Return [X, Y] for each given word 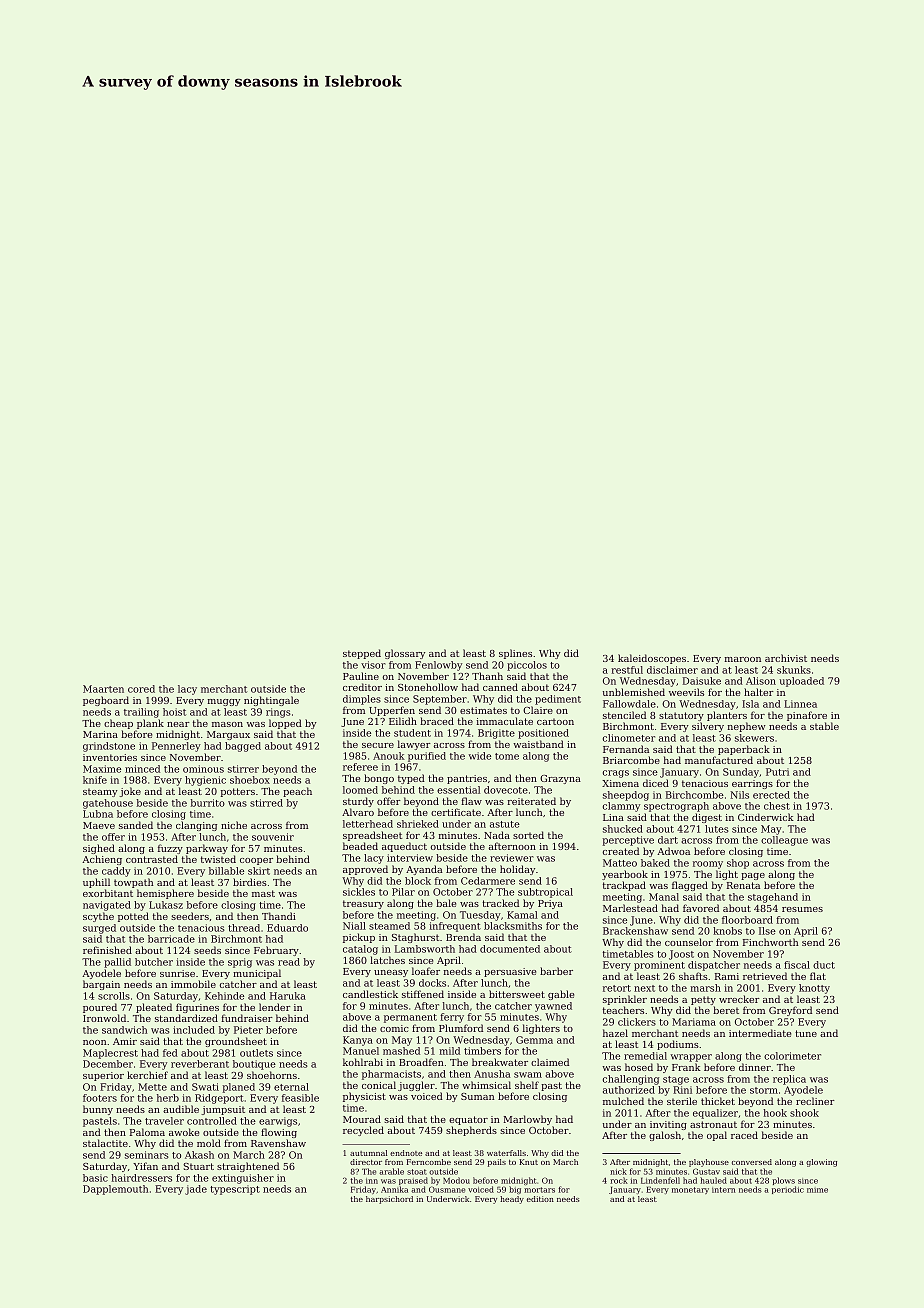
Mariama [694, 1022]
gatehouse [108, 804]
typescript [235, 1190]
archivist [786, 658]
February [276, 951]
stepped [362, 654]
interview [410, 858]
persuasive [510, 972]
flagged [690, 886]
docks [432, 983]
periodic [788, 1190]
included [194, 1030]
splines [515, 654]
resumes [802, 909]
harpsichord [389, 1200]
